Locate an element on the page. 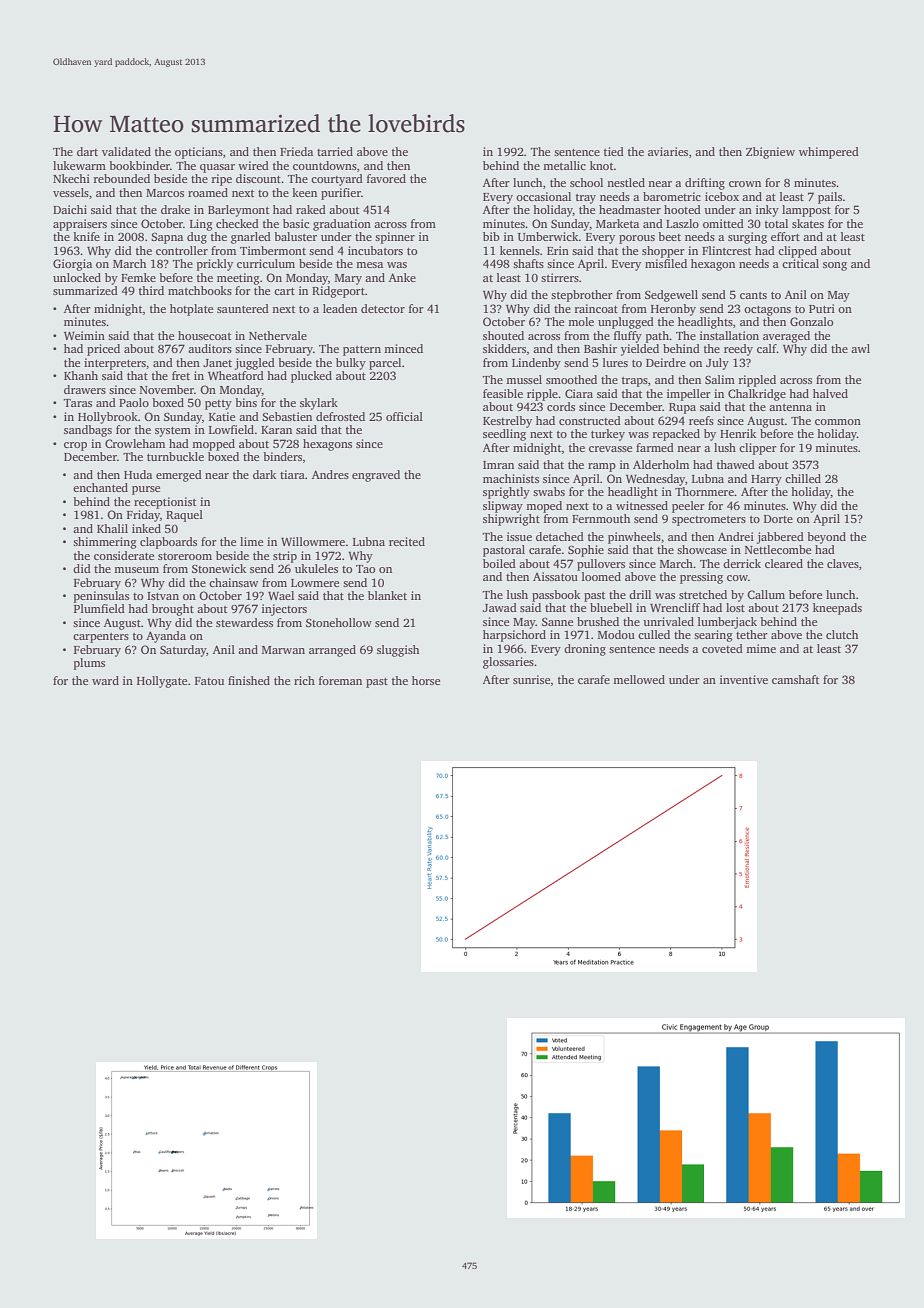 The width and height of the document is (924, 1308). plums is located at coordinates (89, 664).
